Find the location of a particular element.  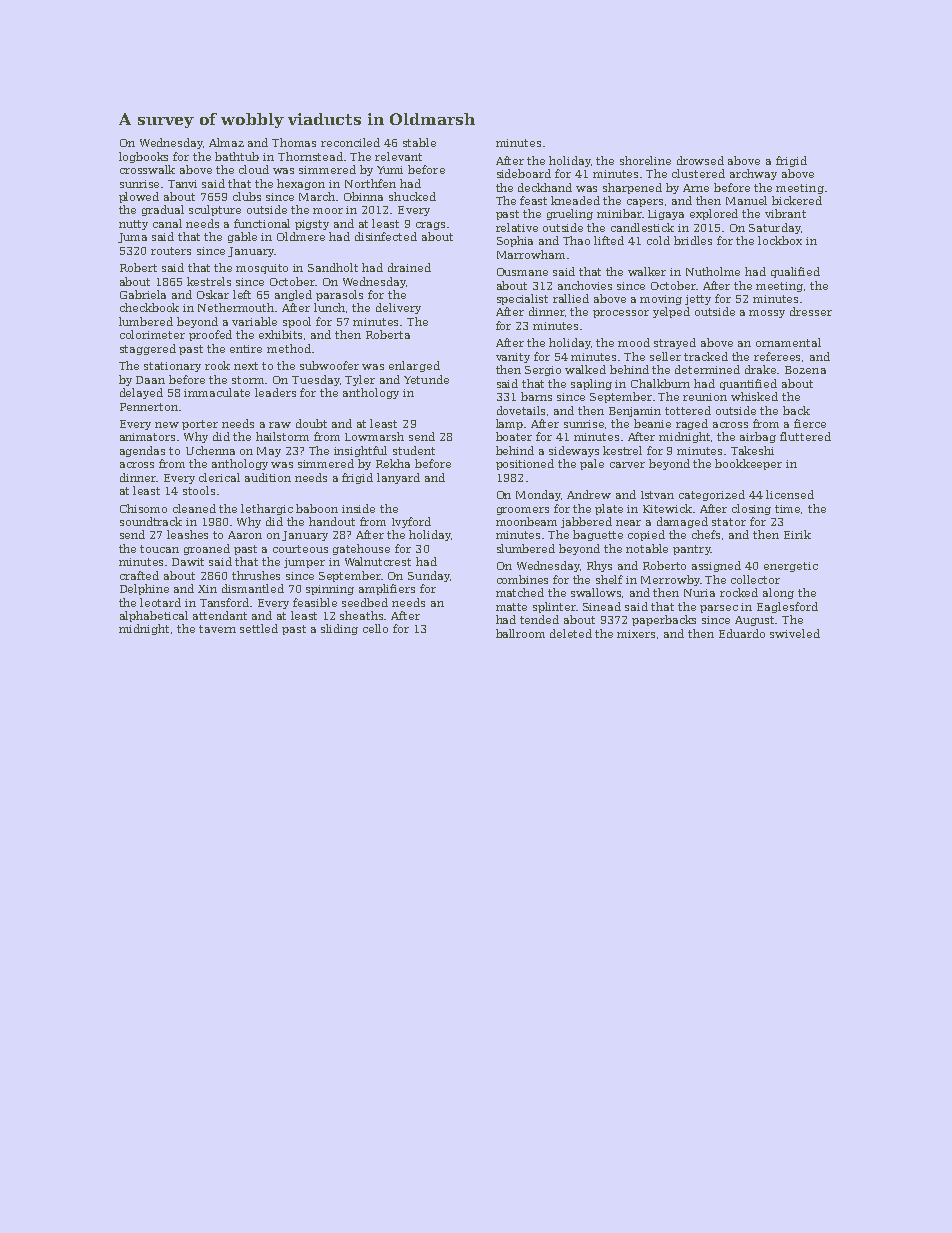

mosquito is located at coordinates (262, 269).
